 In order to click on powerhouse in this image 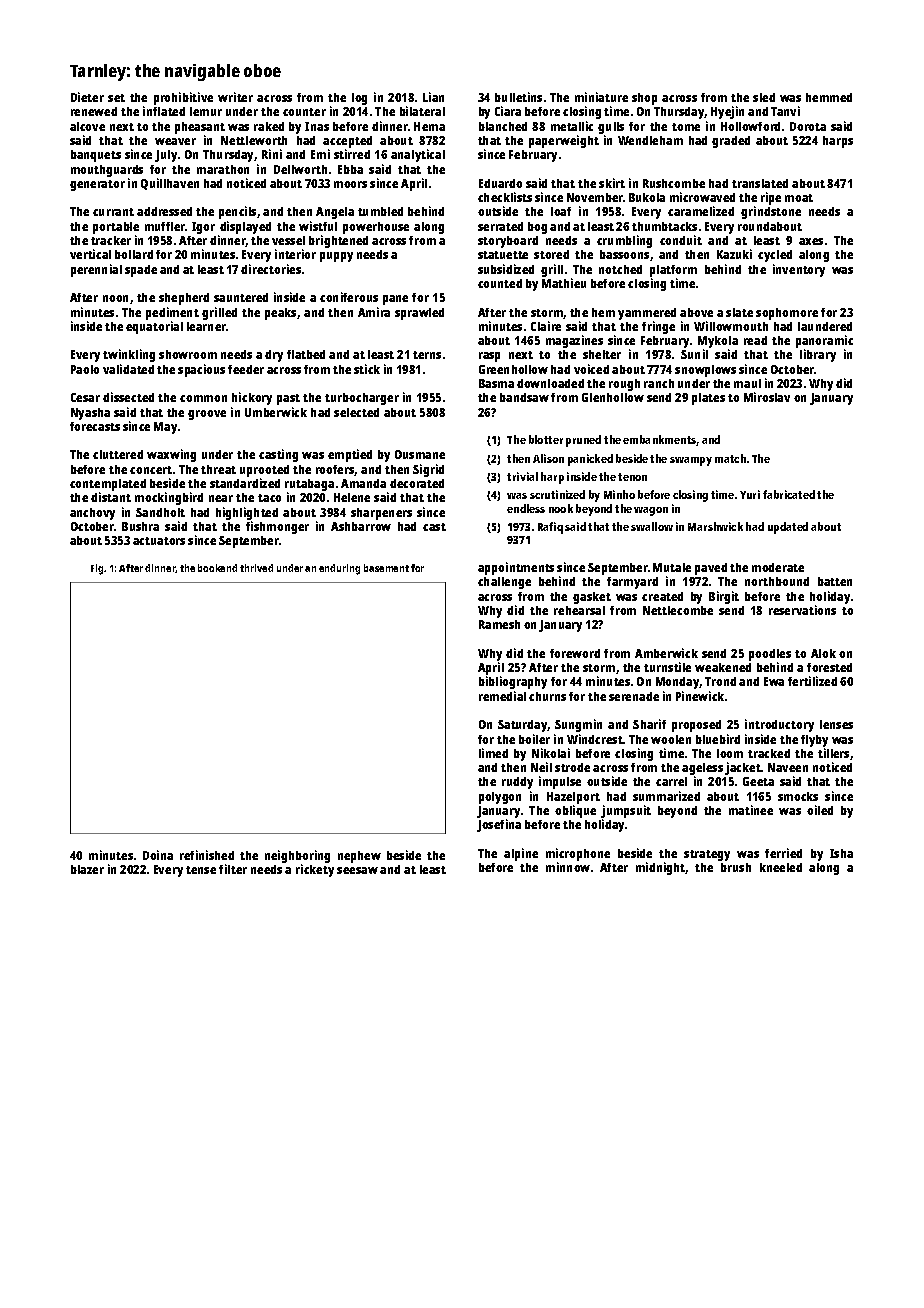, I will do `click(376, 228)`.
